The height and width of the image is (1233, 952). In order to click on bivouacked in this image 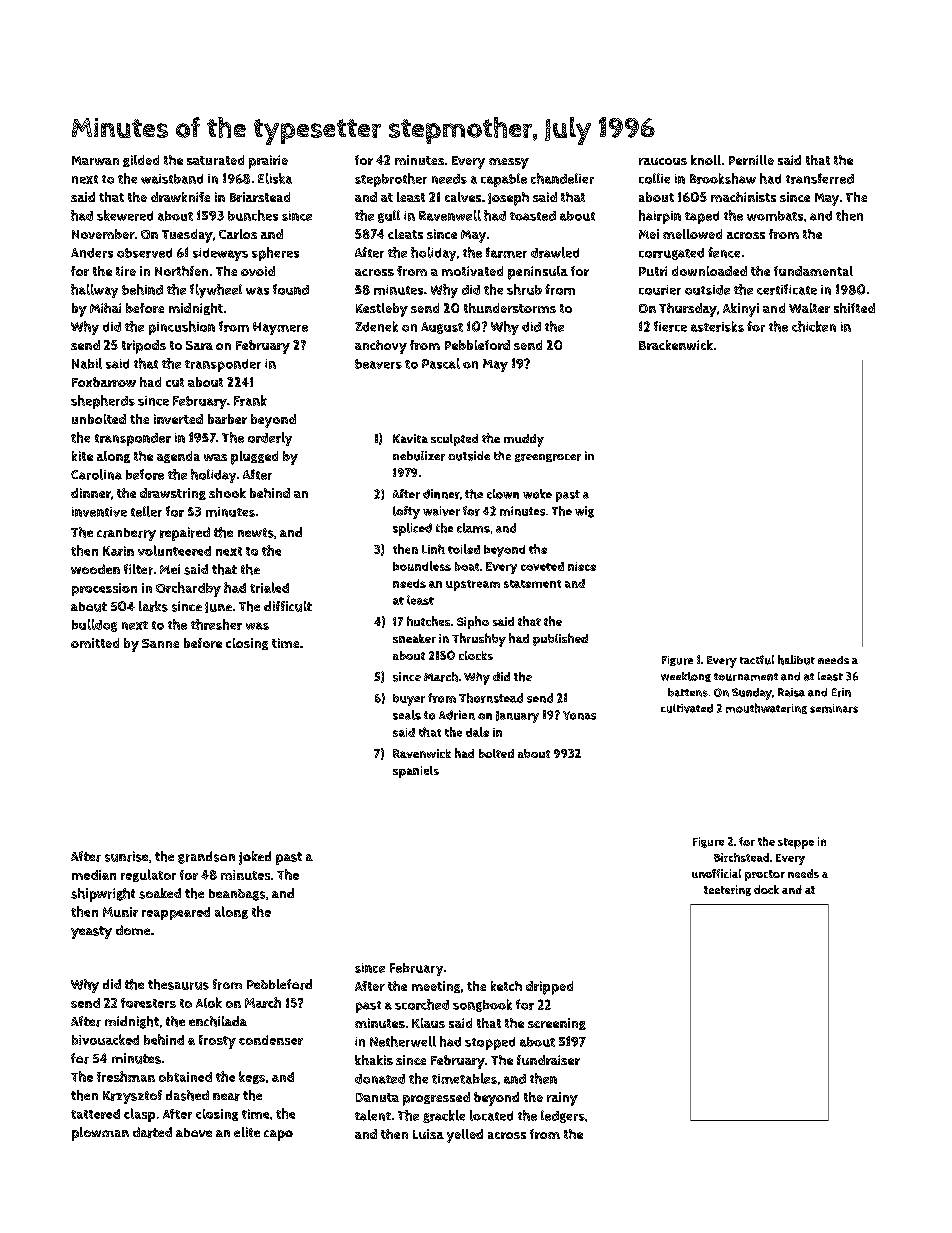, I will do `click(105, 1039)`.
